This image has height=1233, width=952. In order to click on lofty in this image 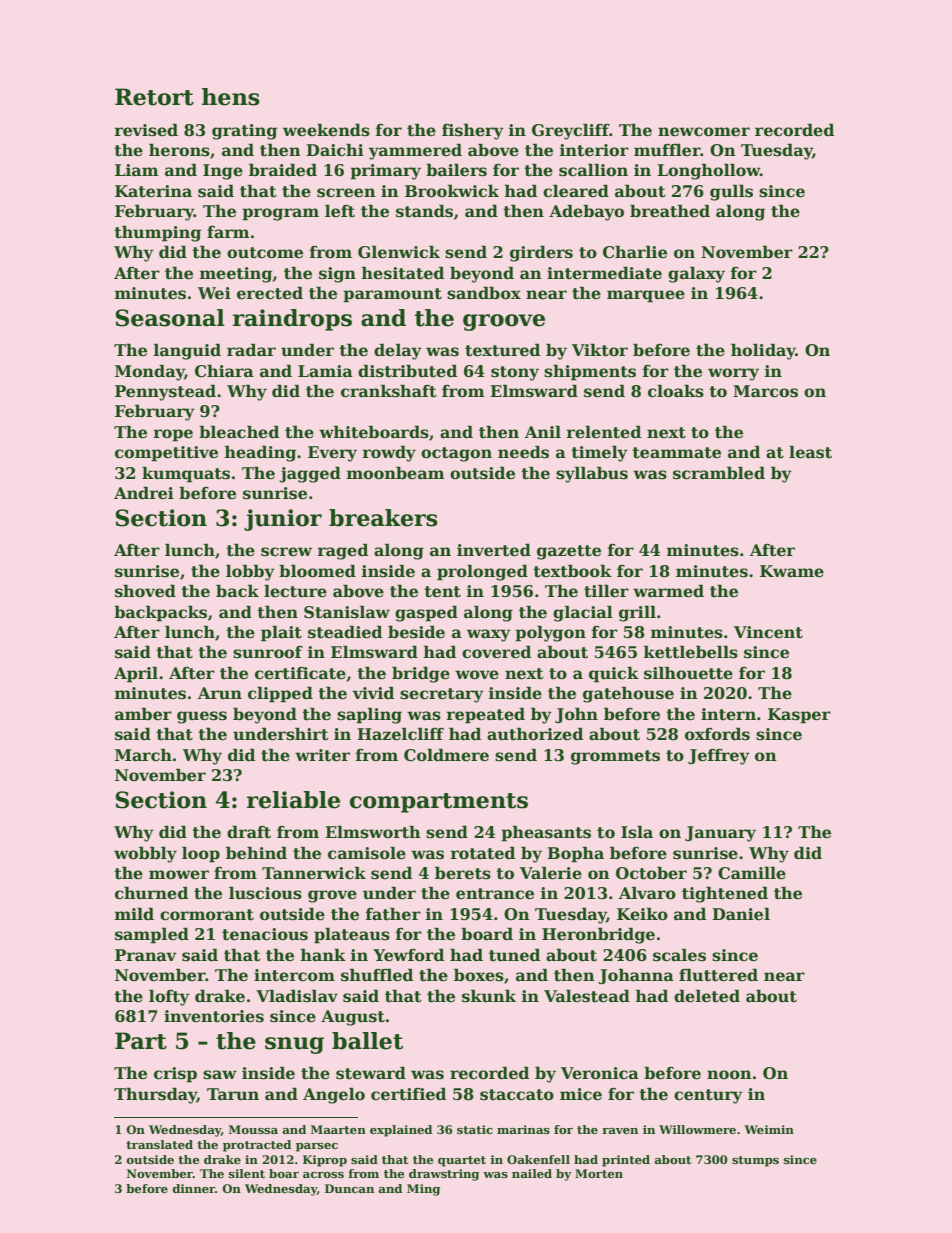, I will do `click(169, 997)`.
